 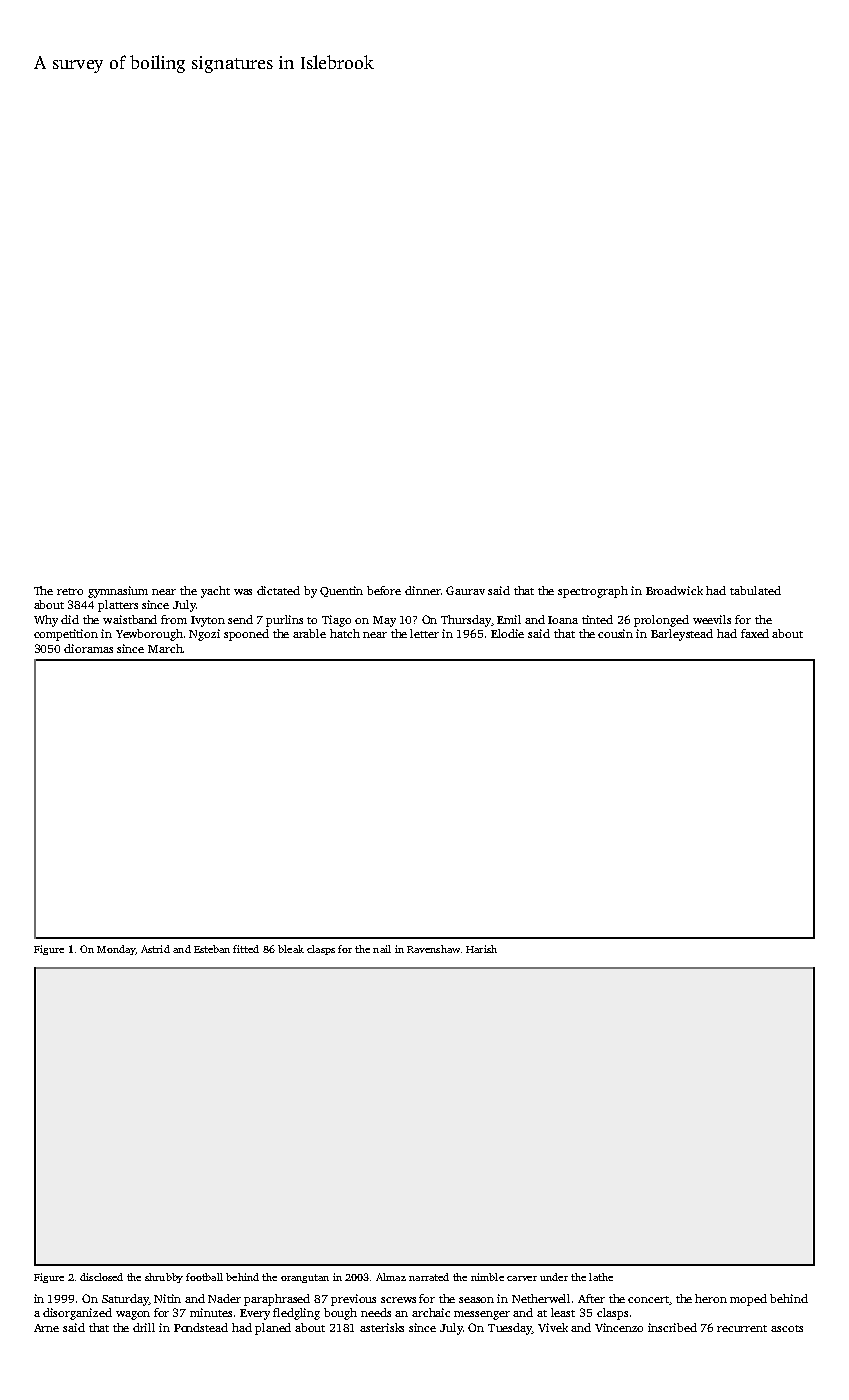 What do you see at coordinates (755, 590) in the screenshot?
I see `tabulated` at bounding box center [755, 590].
